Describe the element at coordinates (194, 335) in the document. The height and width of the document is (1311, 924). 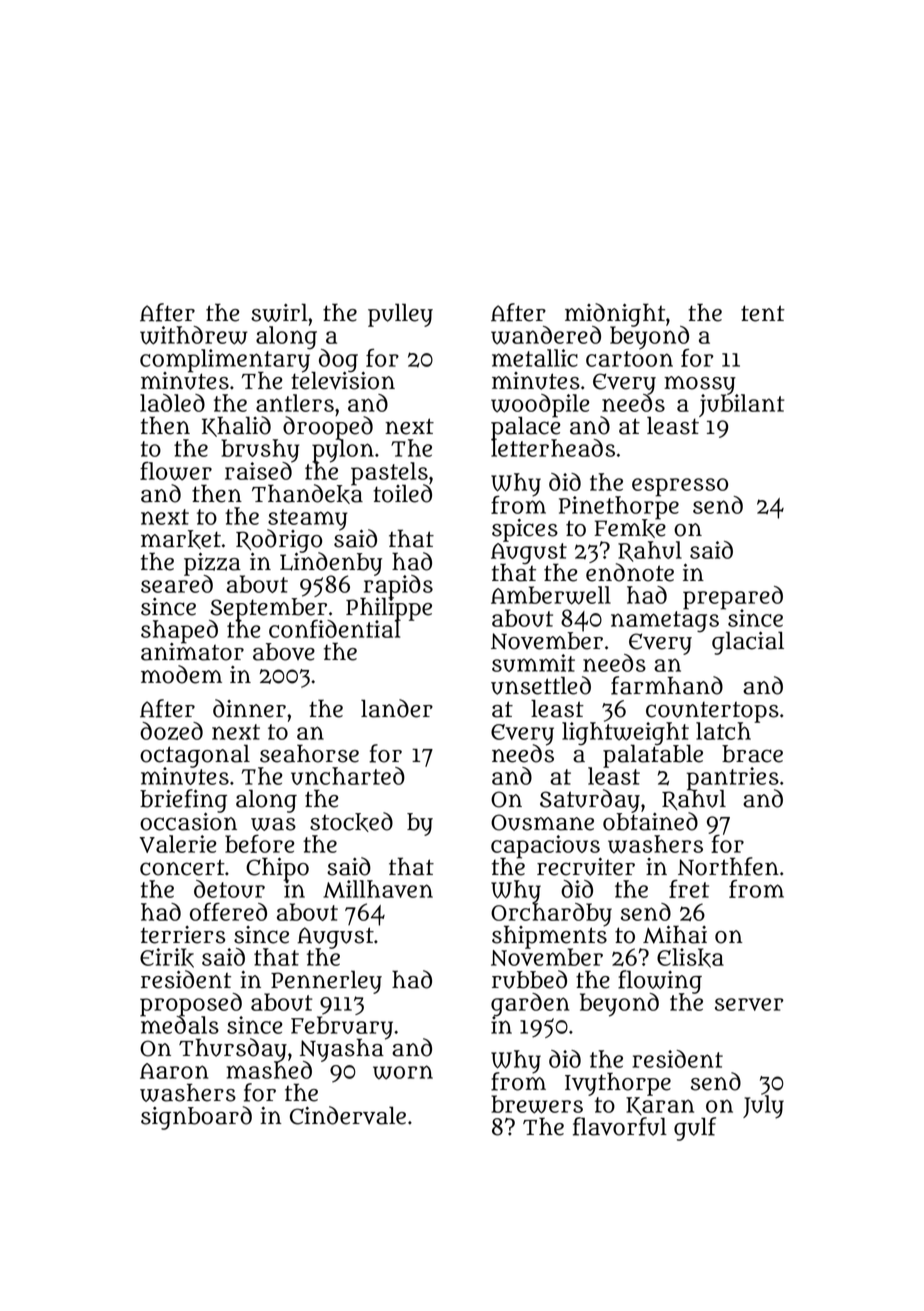
I see `withdrew` at that location.
